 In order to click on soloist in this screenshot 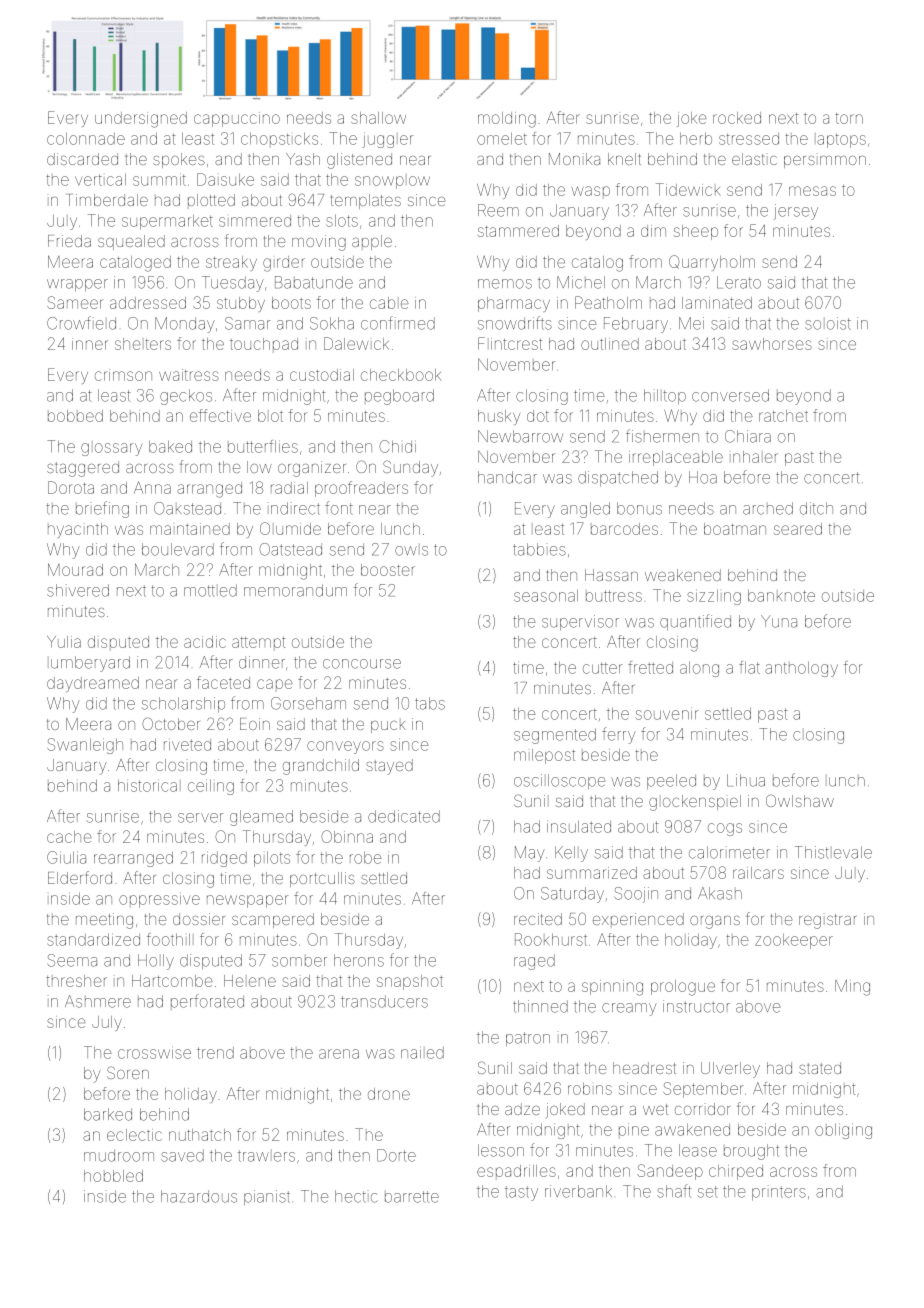, I will do `click(828, 323)`.
